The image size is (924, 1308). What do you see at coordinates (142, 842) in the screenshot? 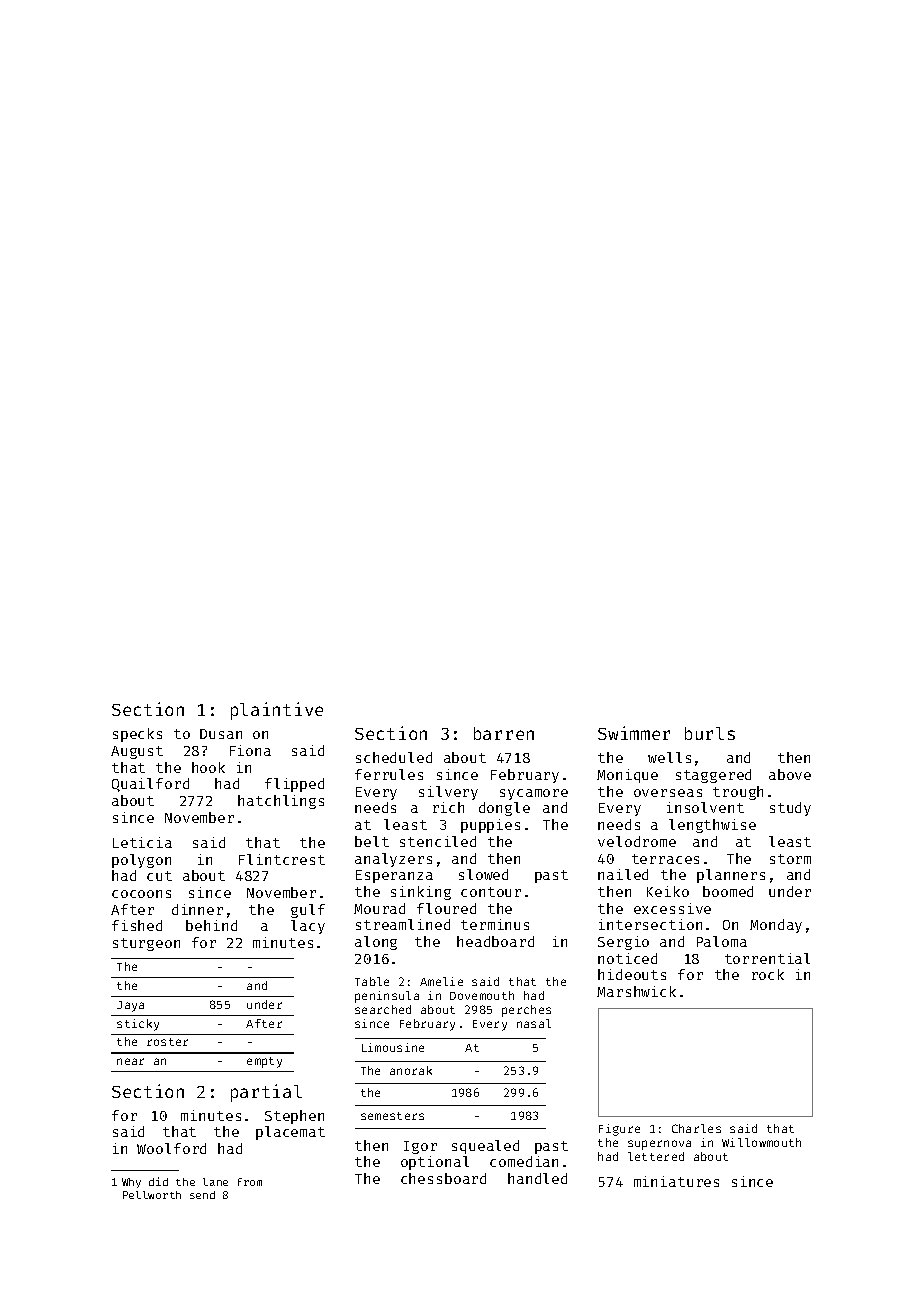
I see `Leticia` at bounding box center [142, 842].
